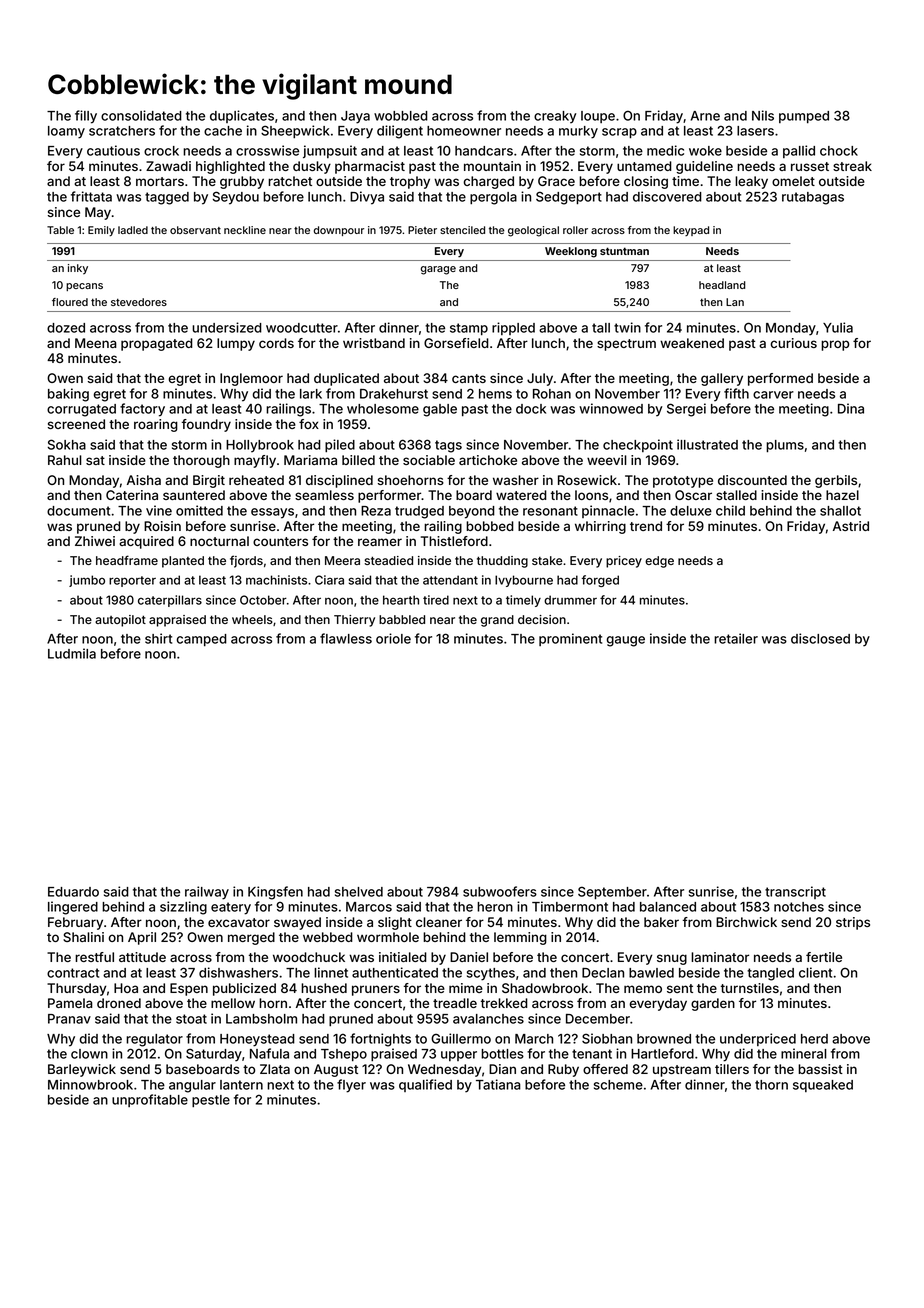  I want to click on piled, so click(340, 445).
